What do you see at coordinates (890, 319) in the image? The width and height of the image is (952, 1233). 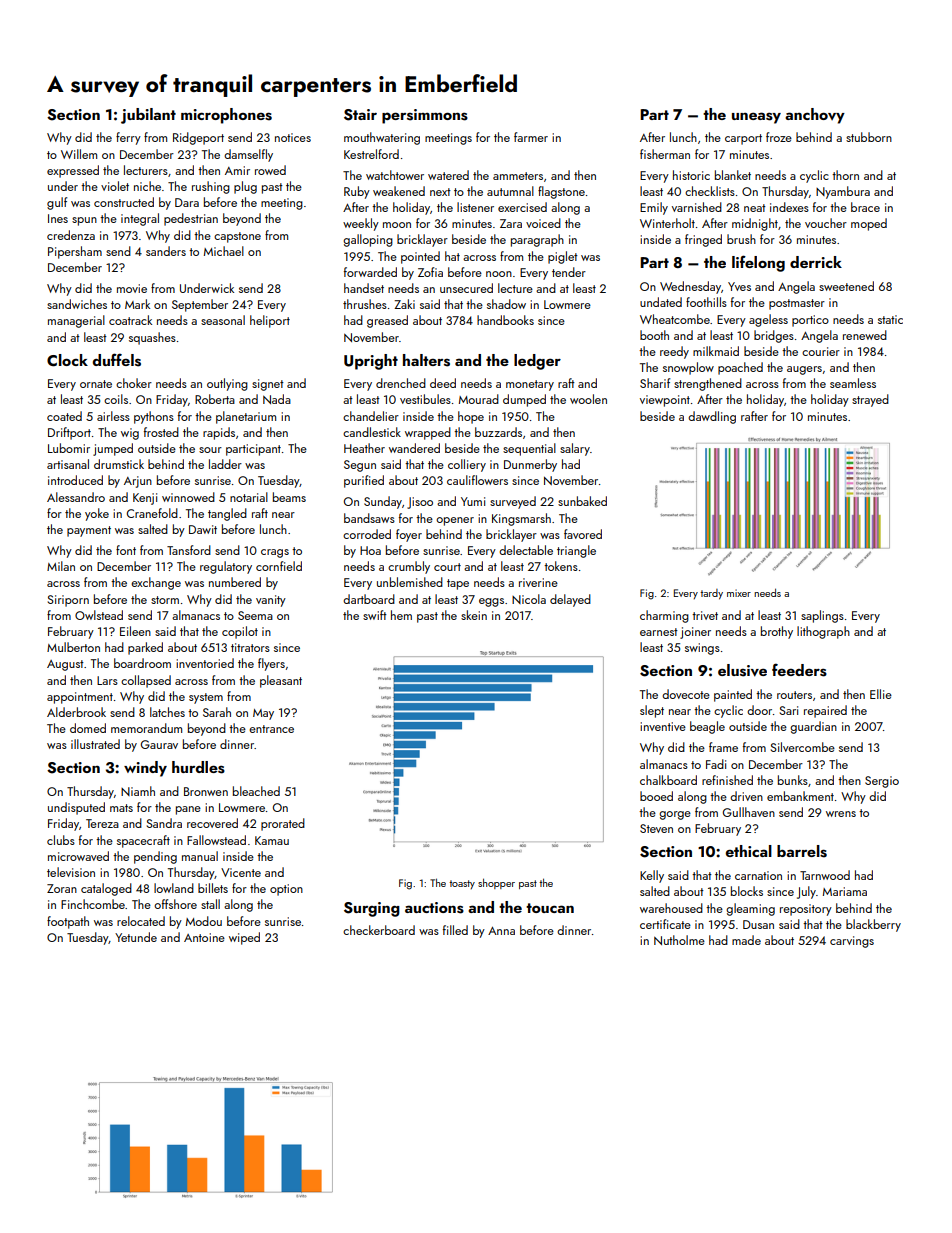 I see `static` at bounding box center [890, 319].
